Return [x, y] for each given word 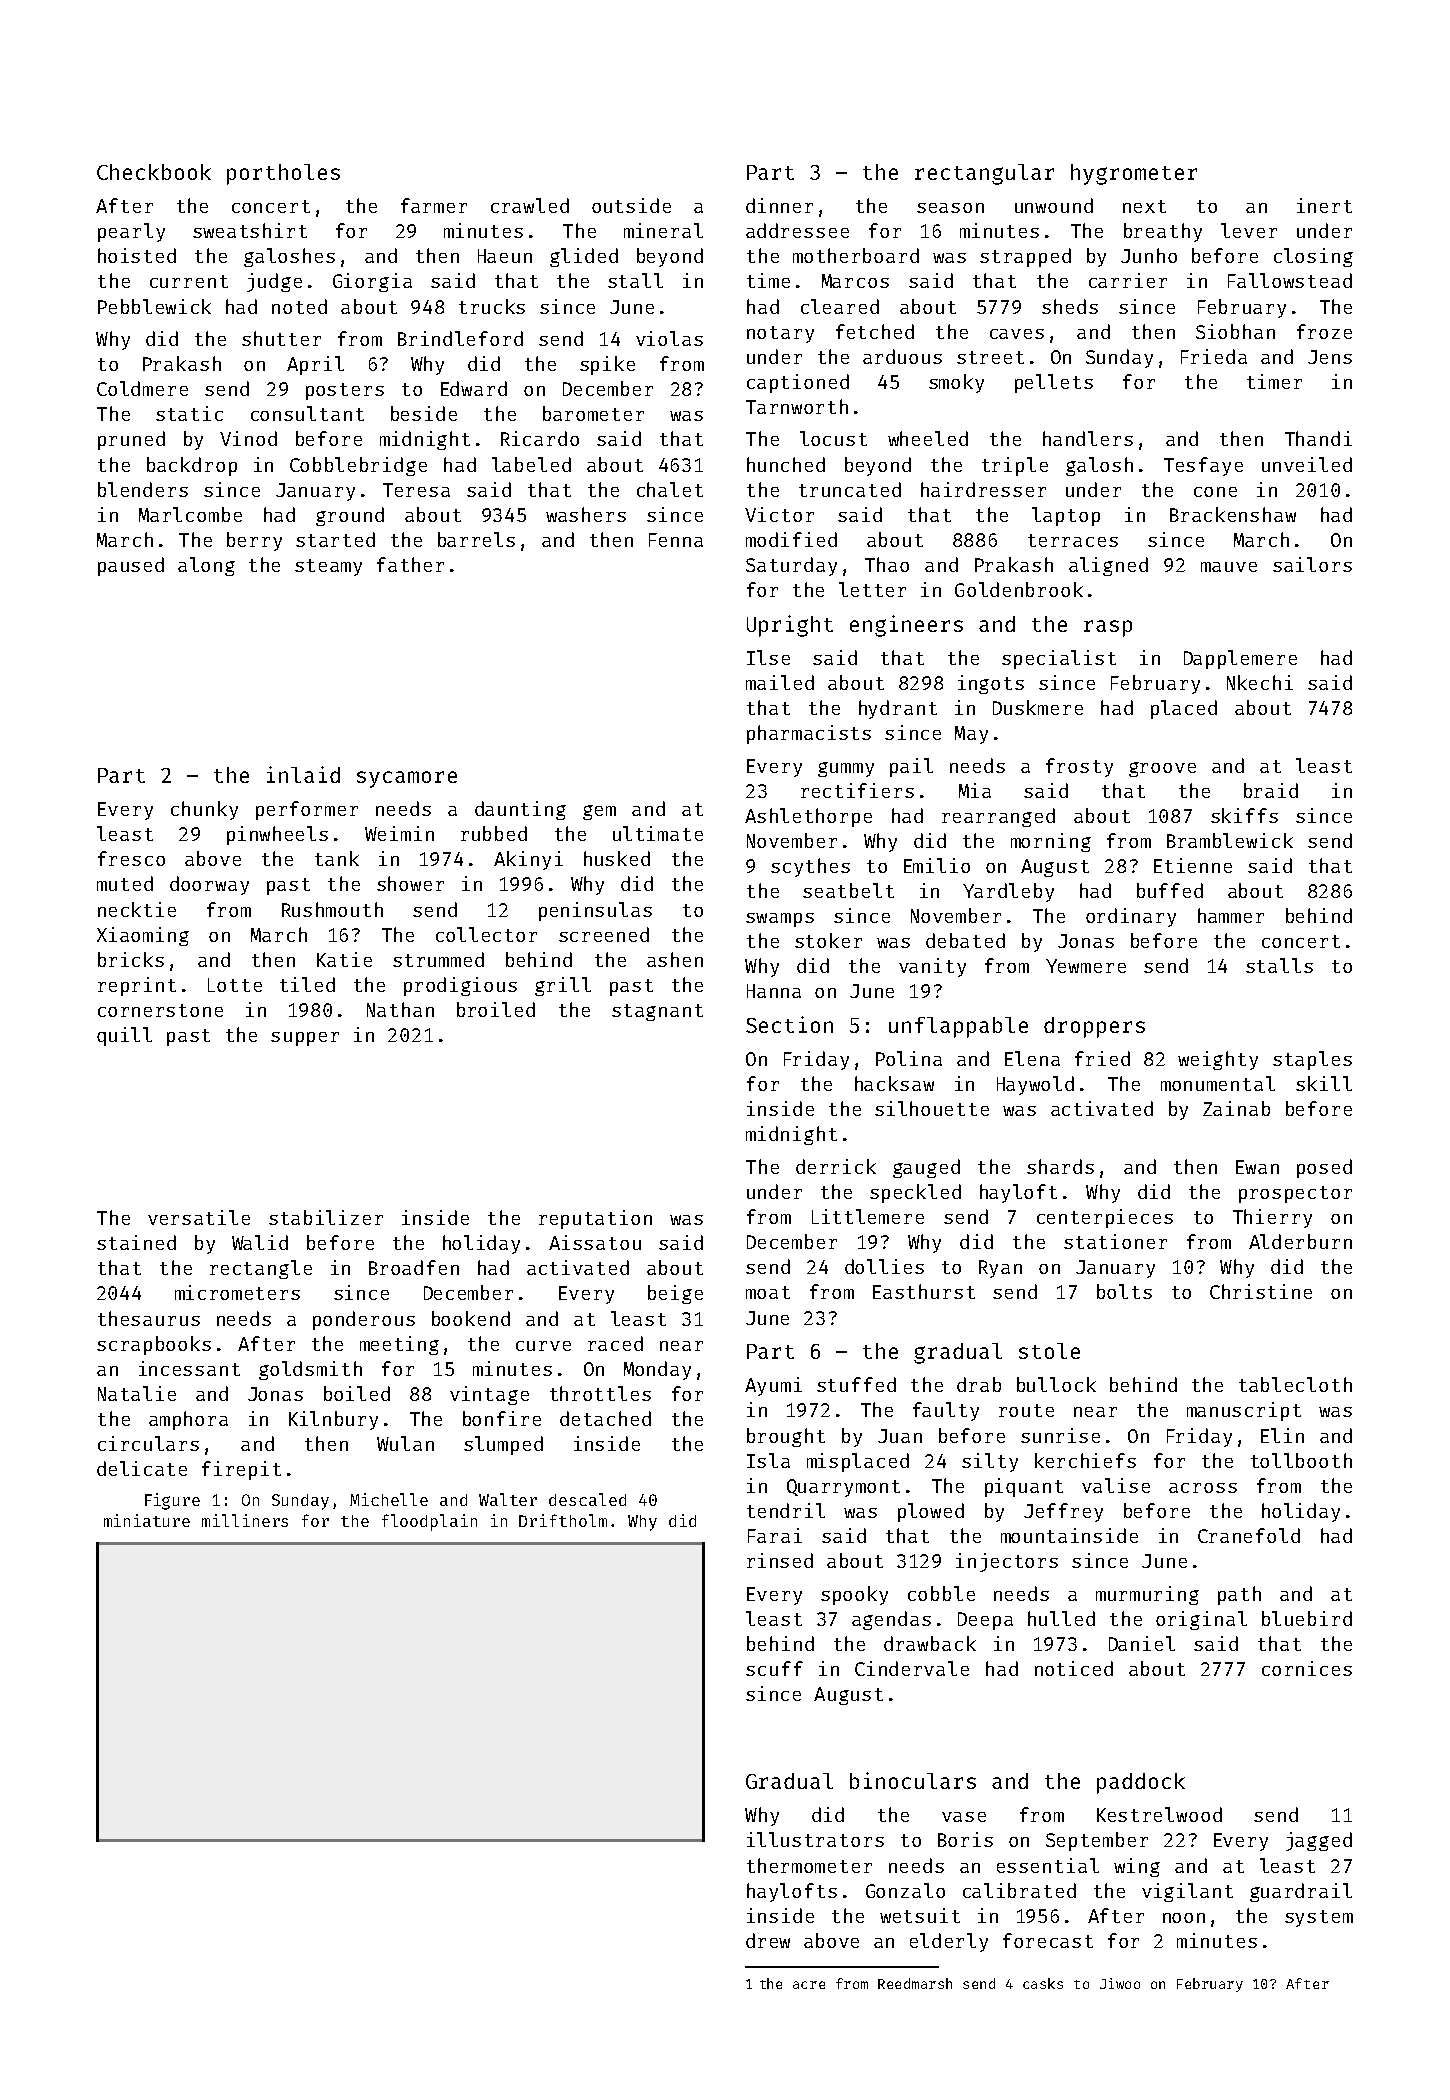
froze [1324, 331]
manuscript [1244, 1411]
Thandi [1318, 438]
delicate [142, 1468]
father [410, 564]
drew [768, 1940]
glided [584, 257]
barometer [593, 413]
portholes [283, 174]
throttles [600, 1393]
